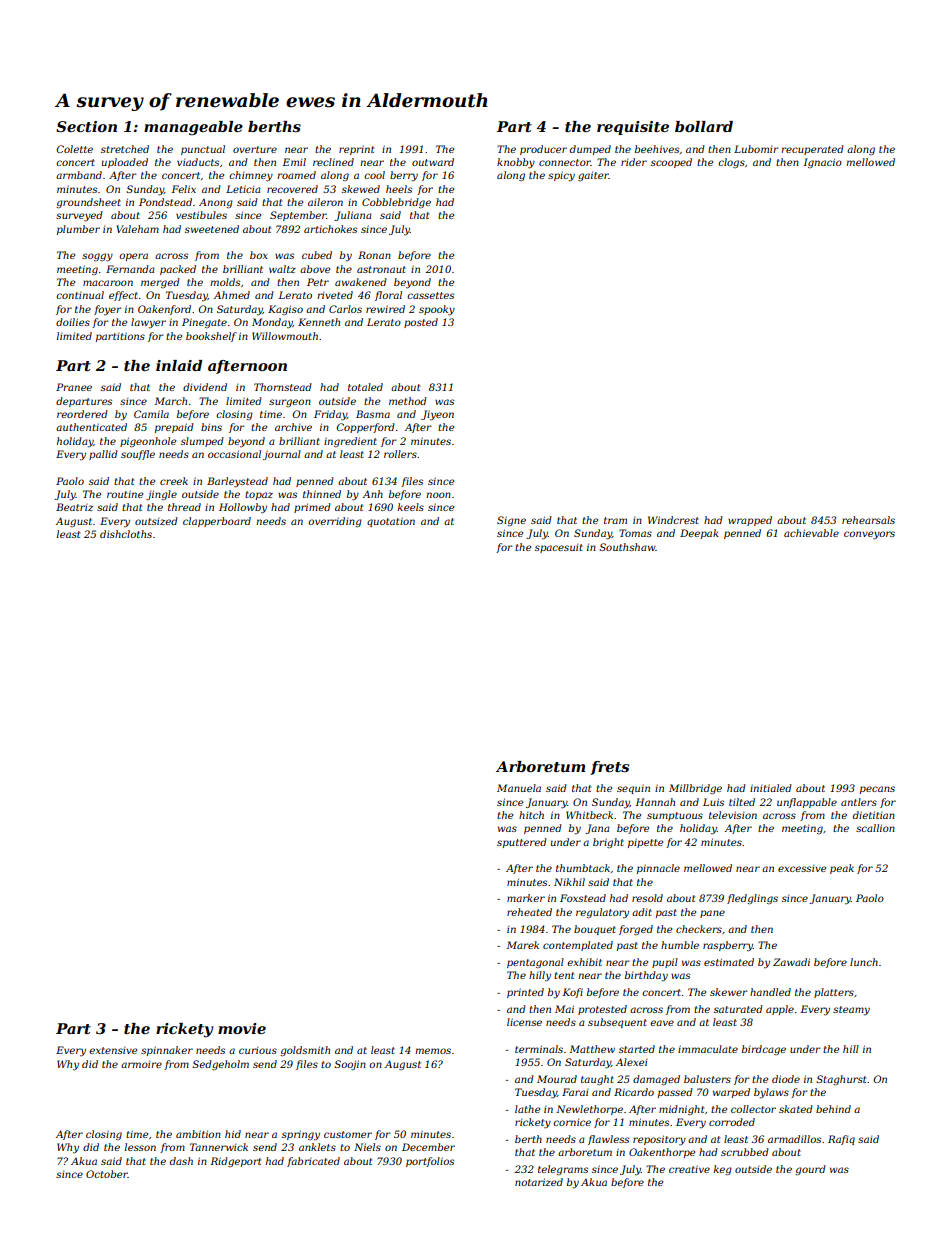 The width and height of the screenshot is (952, 1233). What do you see at coordinates (126, 534) in the screenshot?
I see `dishcloths` at bounding box center [126, 534].
